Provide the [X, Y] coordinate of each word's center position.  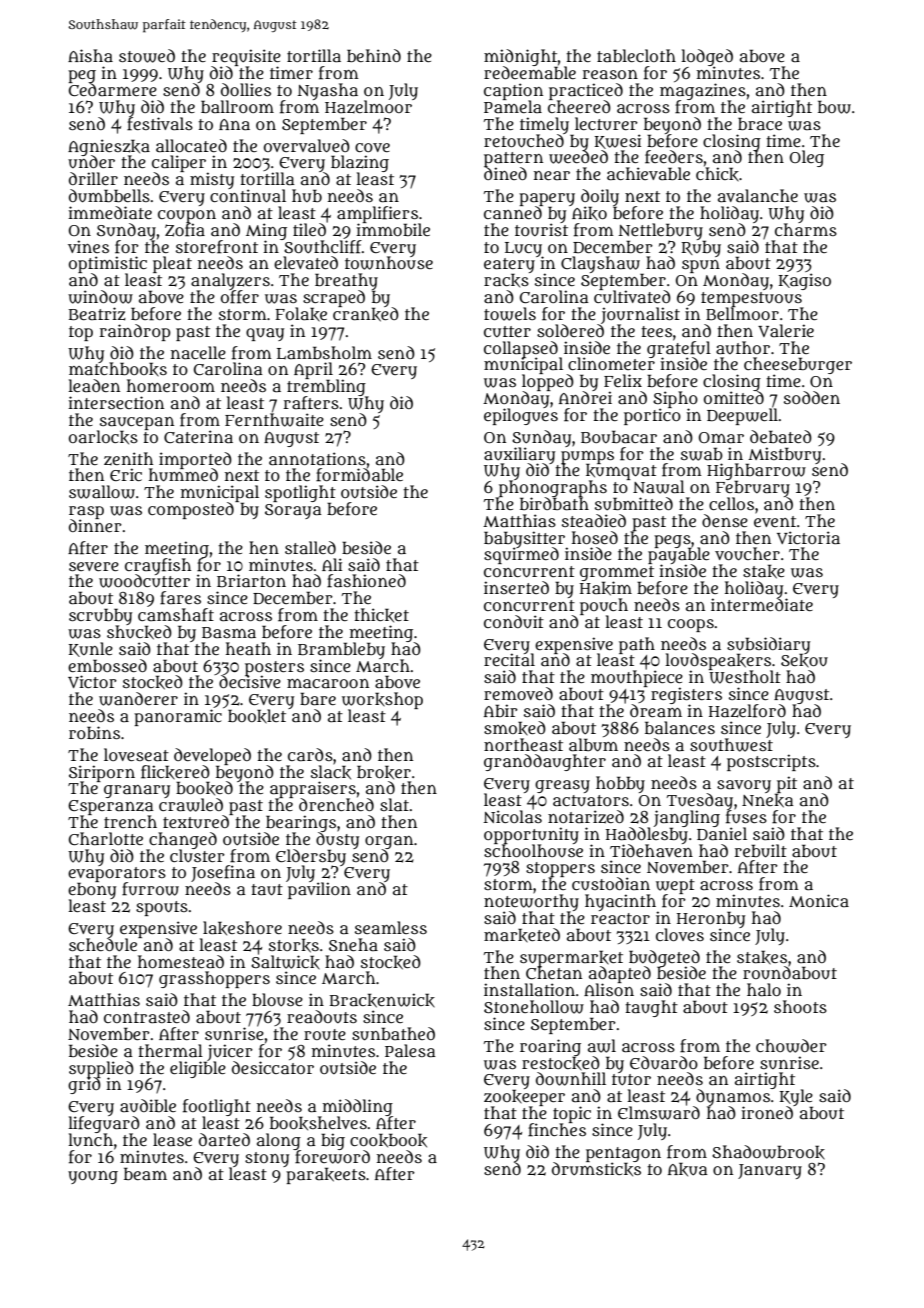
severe [94, 566]
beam [145, 1173]
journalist [640, 315]
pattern [513, 159]
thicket [381, 615]
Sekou [804, 661]
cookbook [388, 1140]
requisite [246, 57]
